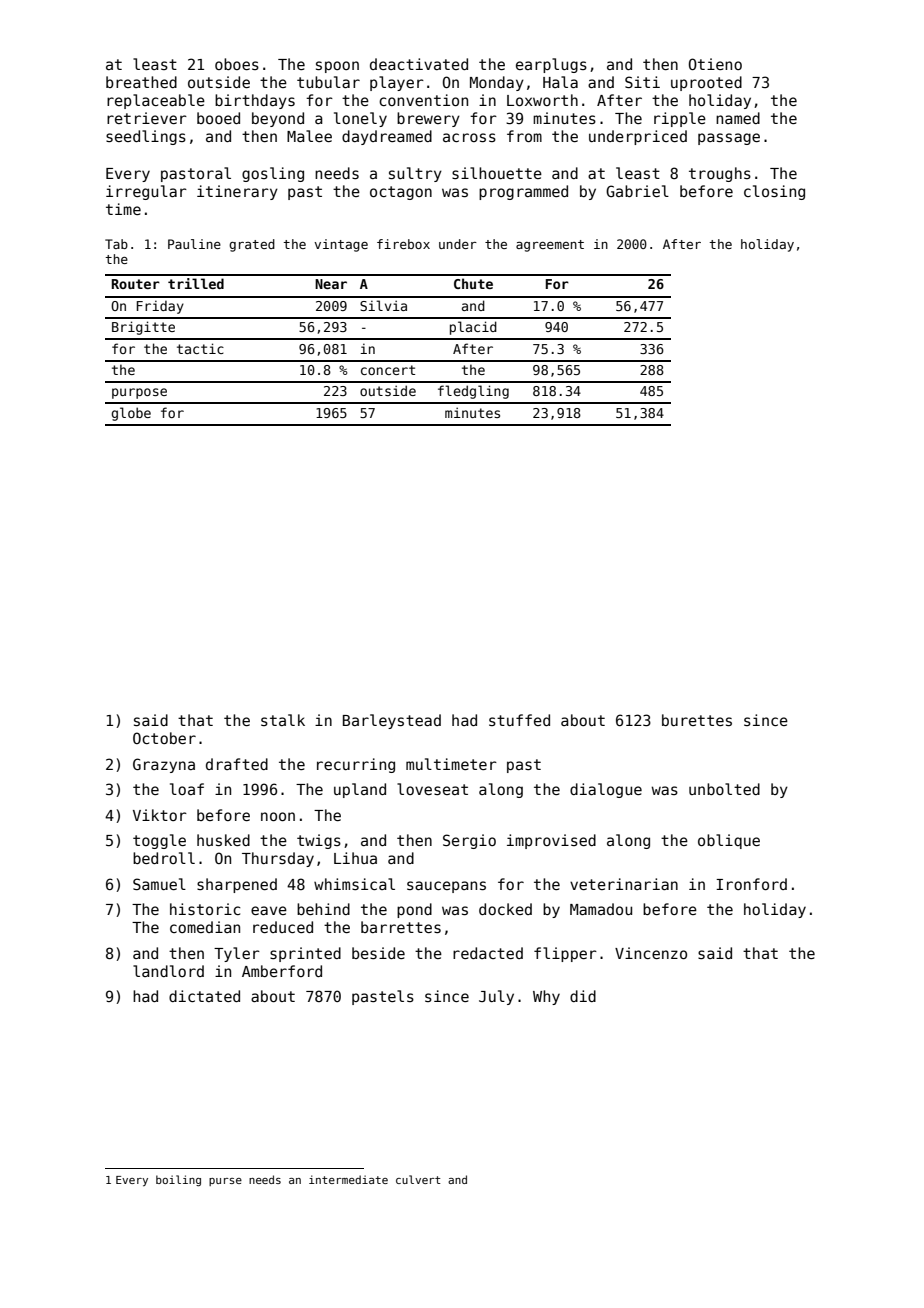 The width and height of the document is (924, 1308). What do you see at coordinates (252, 245) in the document?
I see `grated` at bounding box center [252, 245].
